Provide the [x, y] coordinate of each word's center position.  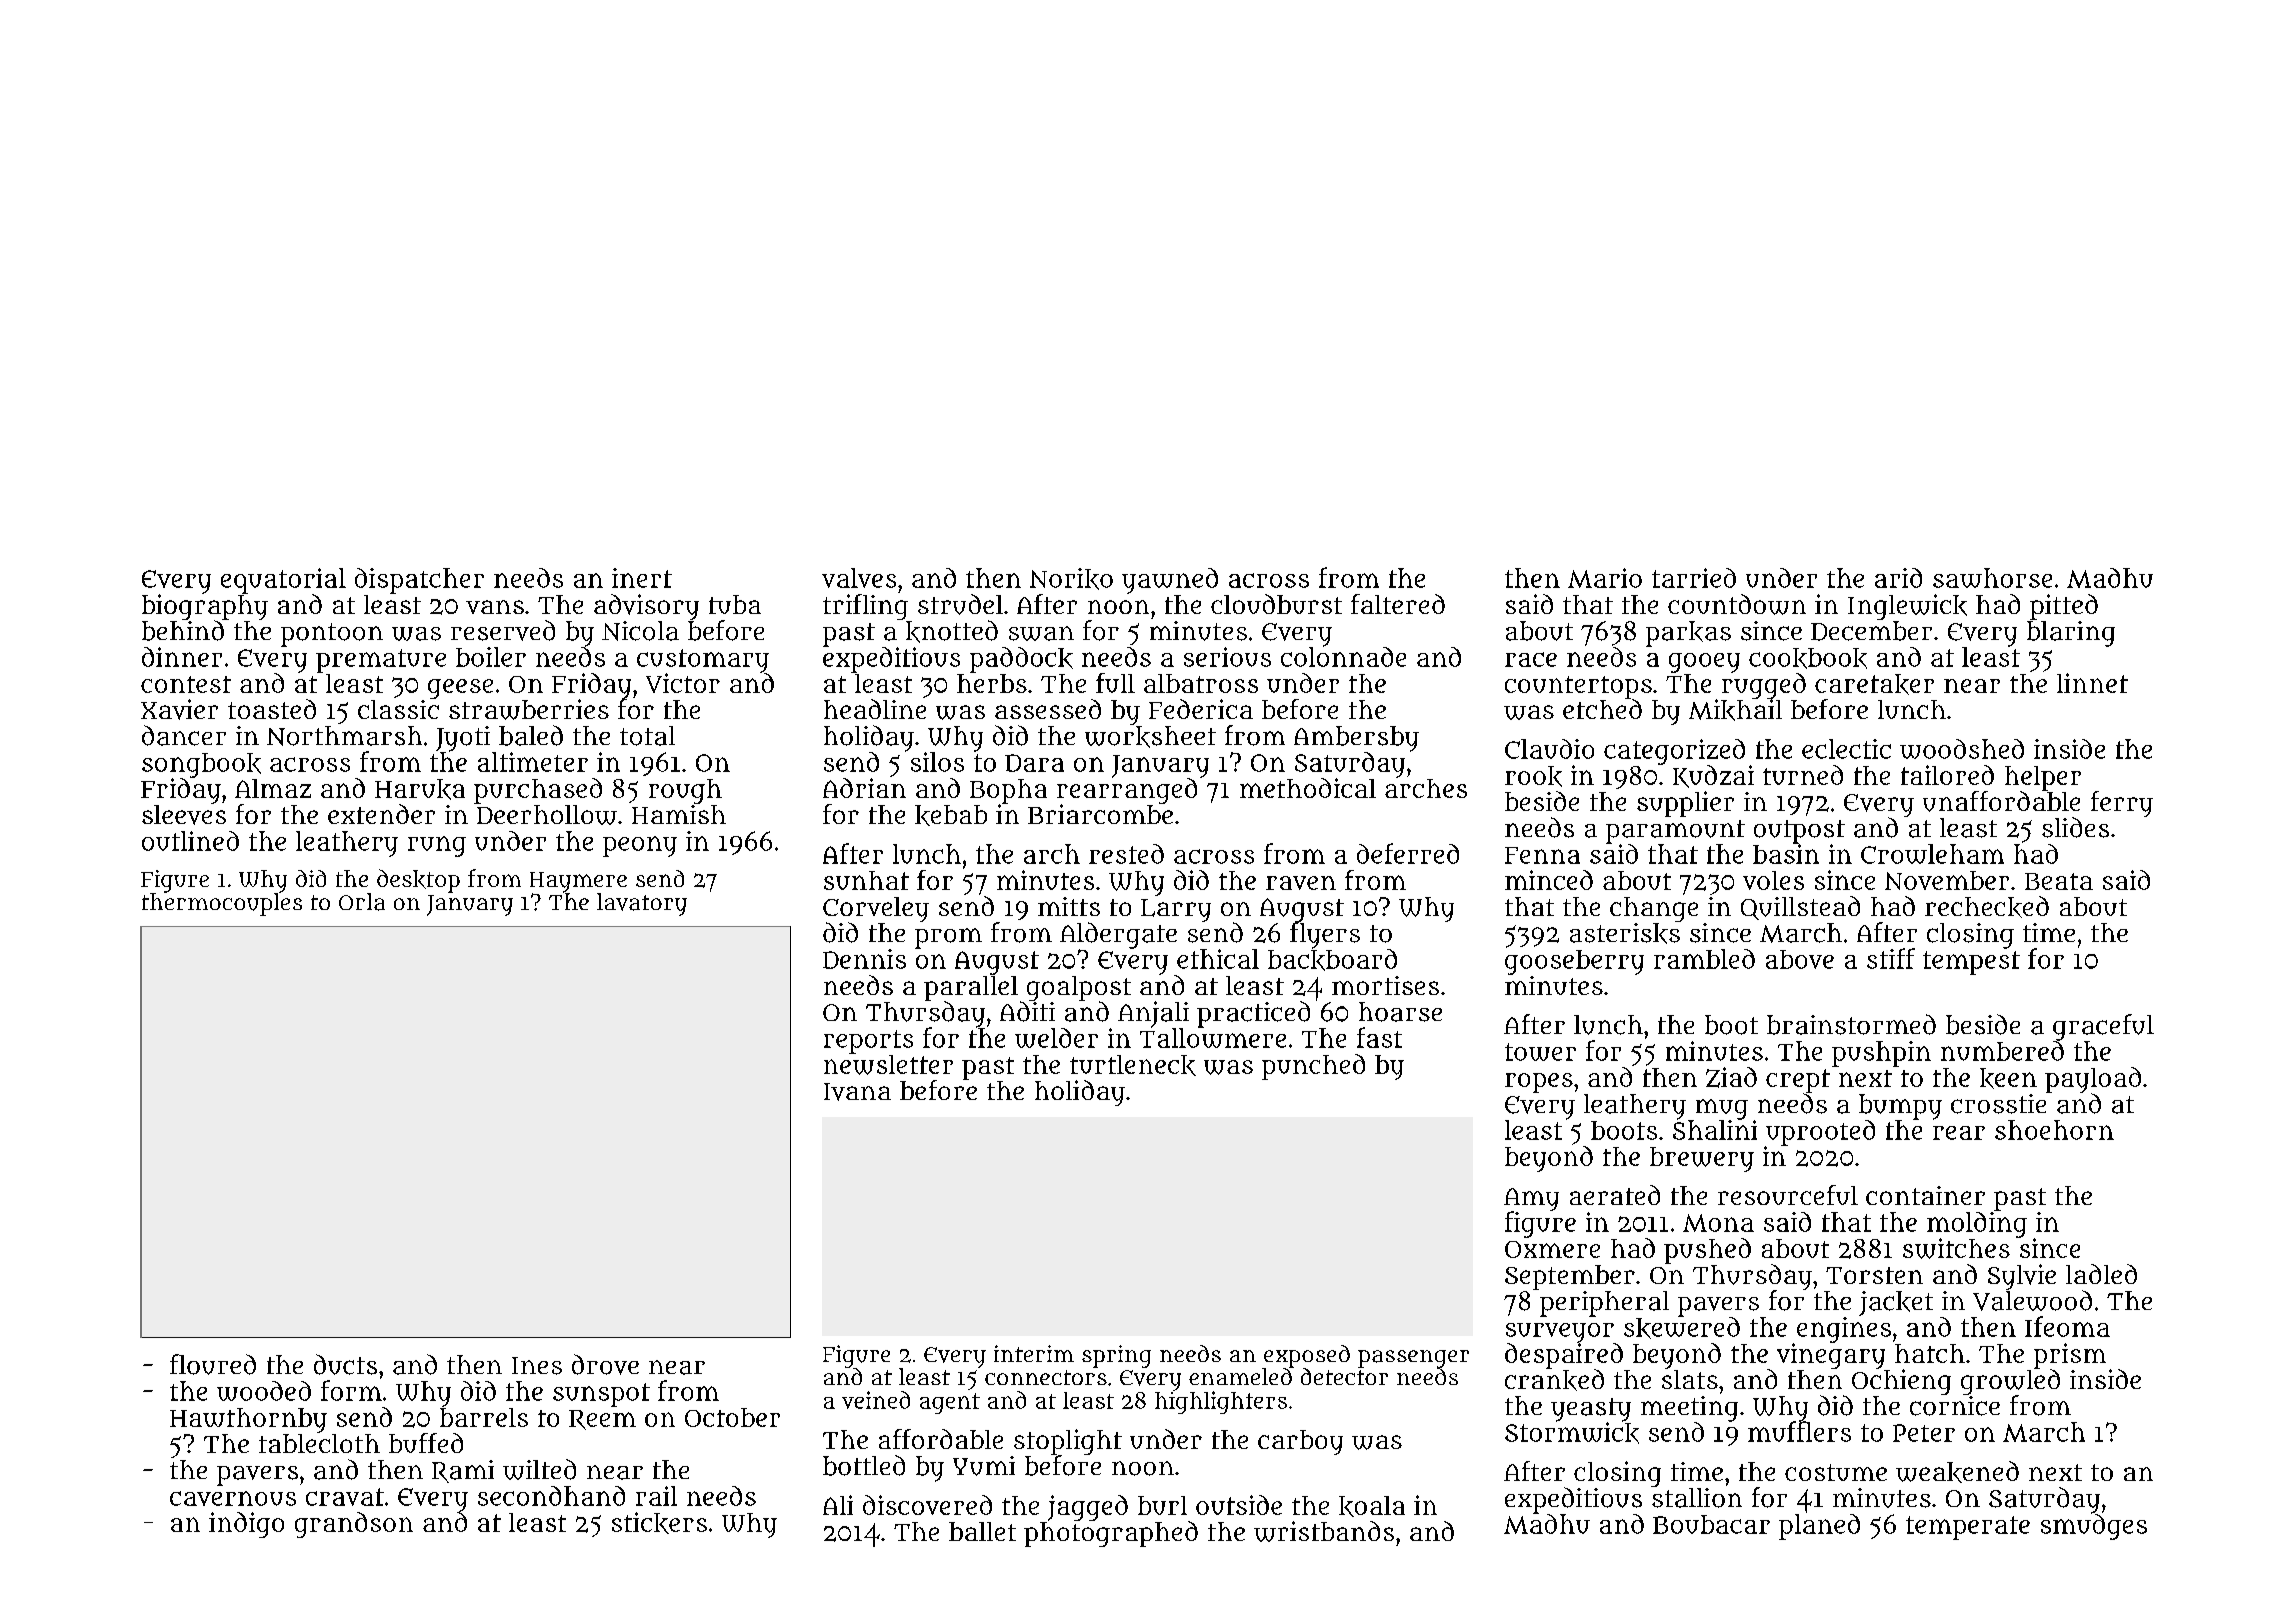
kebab [951, 815]
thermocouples [222, 904]
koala [1372, 1506]
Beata [2059, 881]
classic [398, 709]
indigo [246, 1525]
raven [1301, 883]
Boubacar [1711, 1524]
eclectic [1846, 749]
